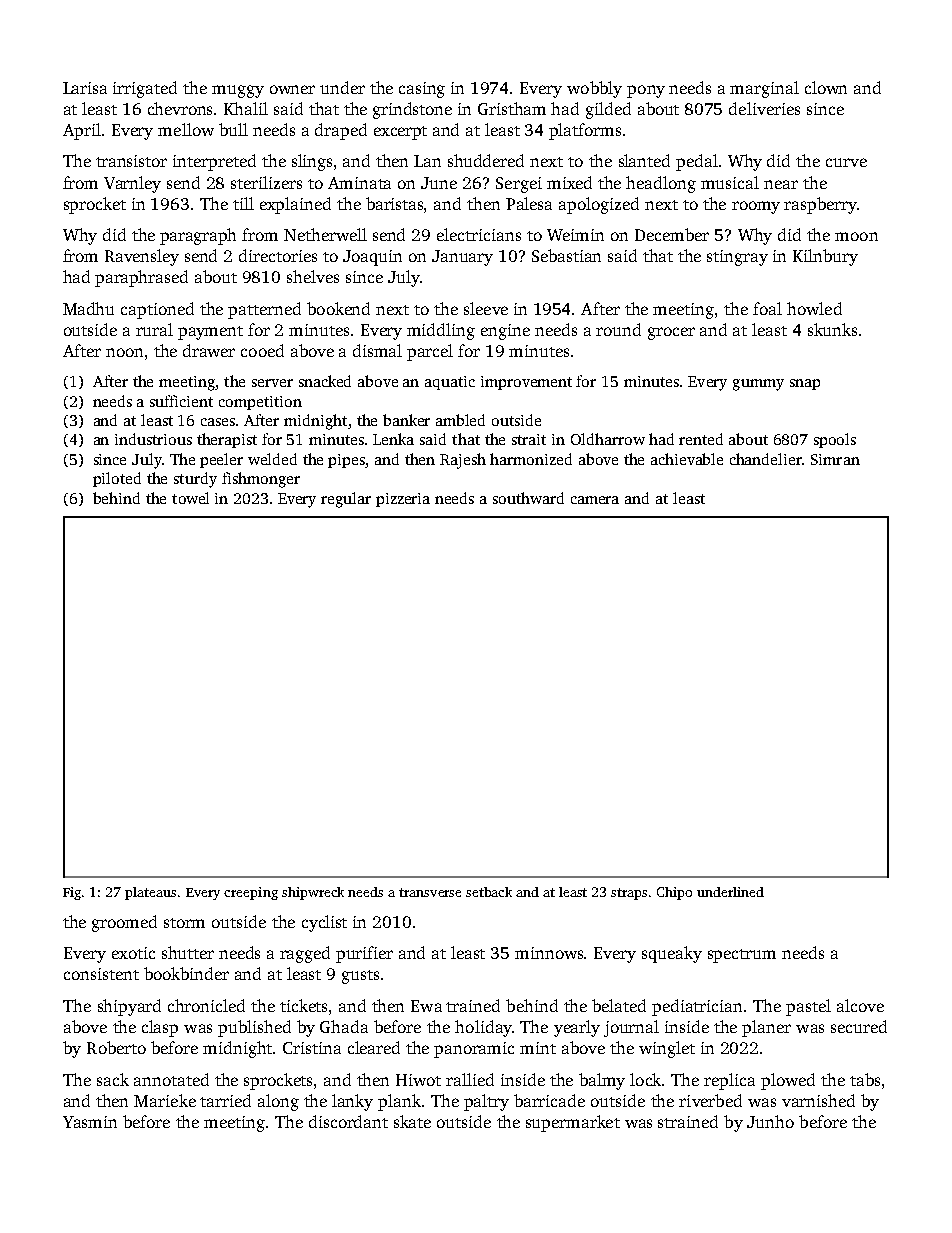 The image size is (952, 1233). What do you see at coordinates (602, 1081) in the page?
I see `balmy` at bounding box center [602, 1081].
